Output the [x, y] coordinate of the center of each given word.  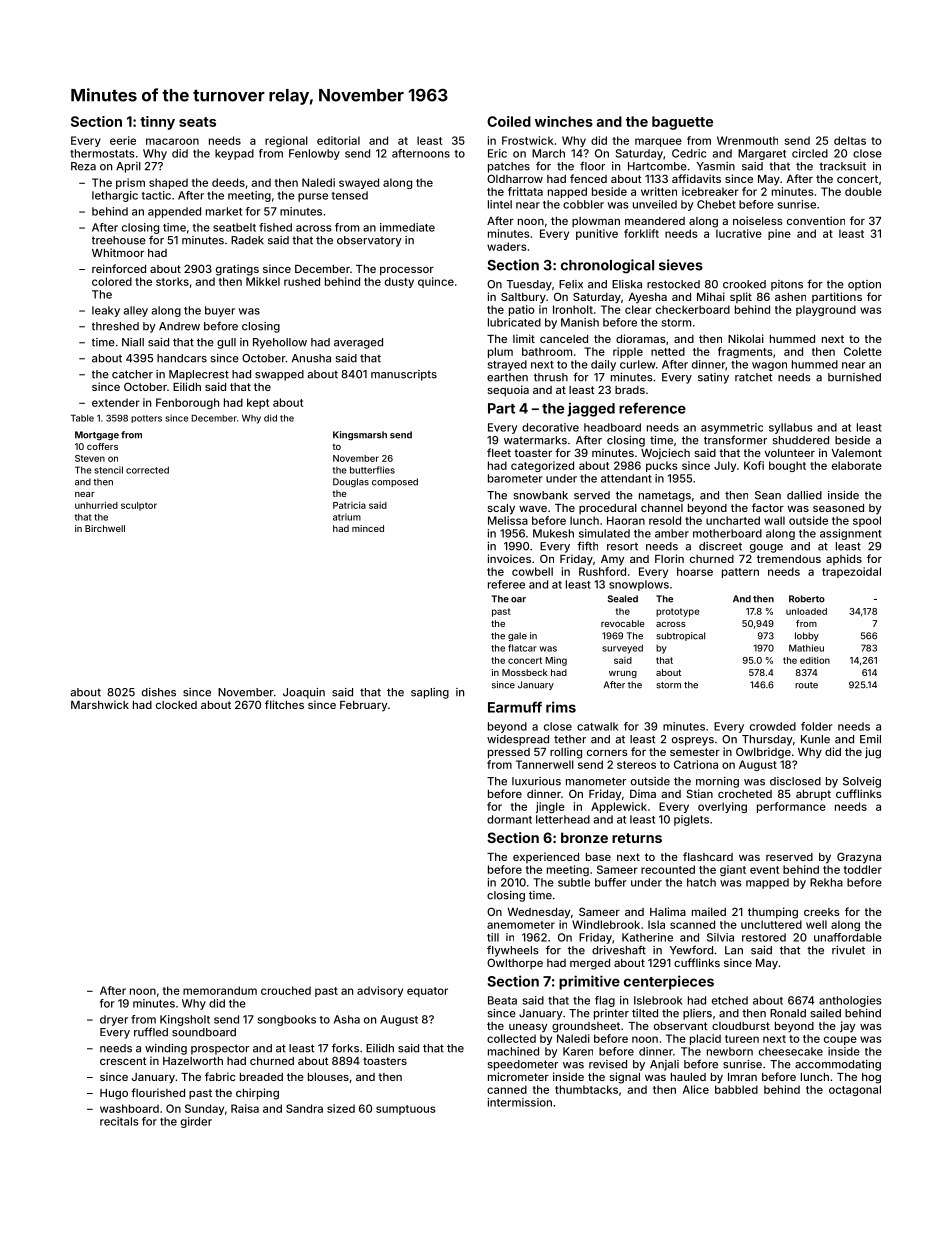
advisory [380, 991]
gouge [766, 548]
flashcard [708, 856]
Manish [580, 322]
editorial [338, 140]
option [864, 285]
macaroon [172, 141]
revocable [622, 623]
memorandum [220, 990]
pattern [740, 573]
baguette [682, 123]
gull [226, 343]
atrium [347, 517]
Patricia [349, 505]
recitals [119, 1121]
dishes [159, 692]
